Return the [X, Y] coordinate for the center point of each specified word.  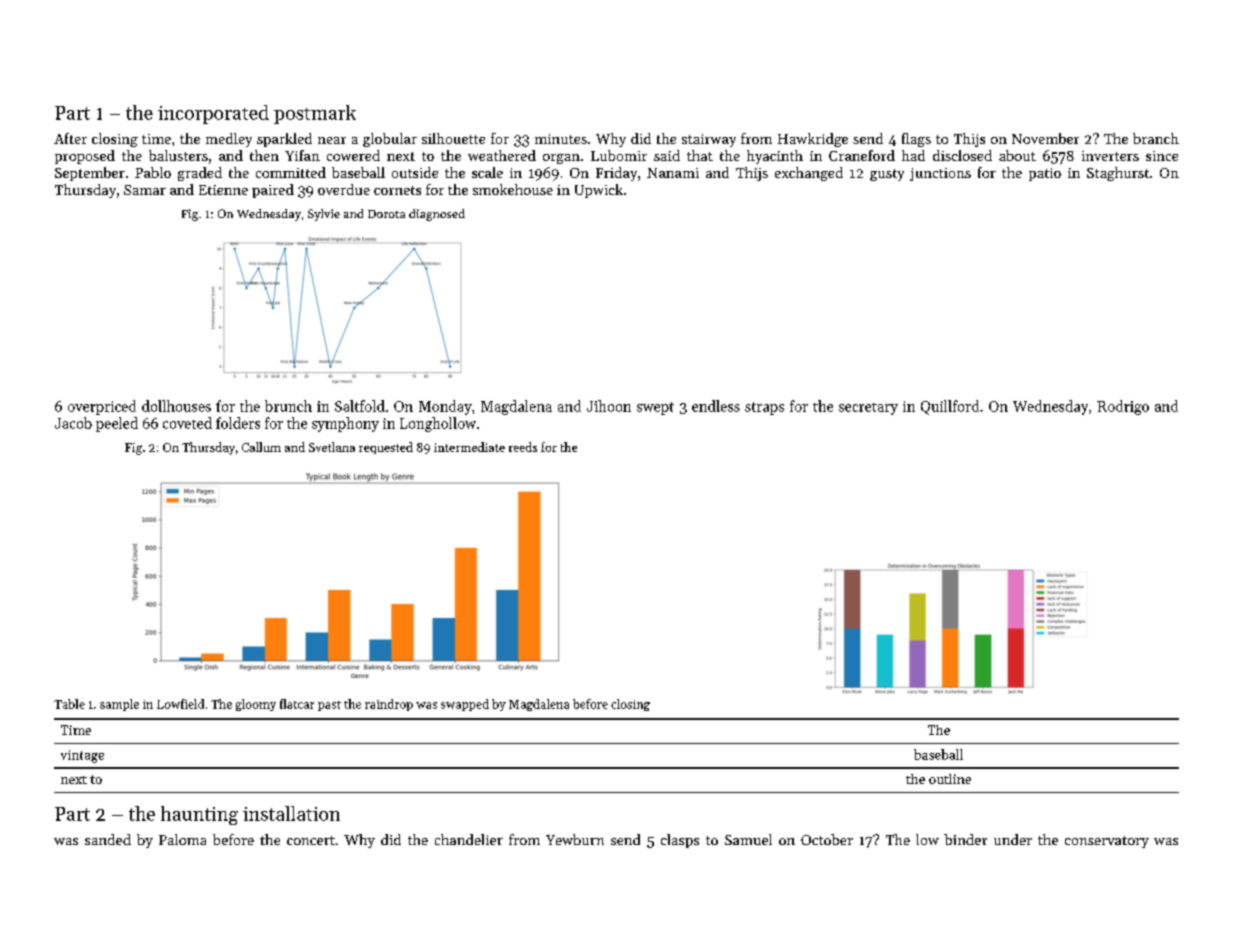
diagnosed [437, 215]
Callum [261, 447]
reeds [523, 447]
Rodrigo [1123, 407]
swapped [465, 705]
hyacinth [775, 157]
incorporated [213, 114]
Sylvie [324, 215]
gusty [887, 175]
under [1013, 839]
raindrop [389, 705]
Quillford [950, 407]
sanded [108, 839]
